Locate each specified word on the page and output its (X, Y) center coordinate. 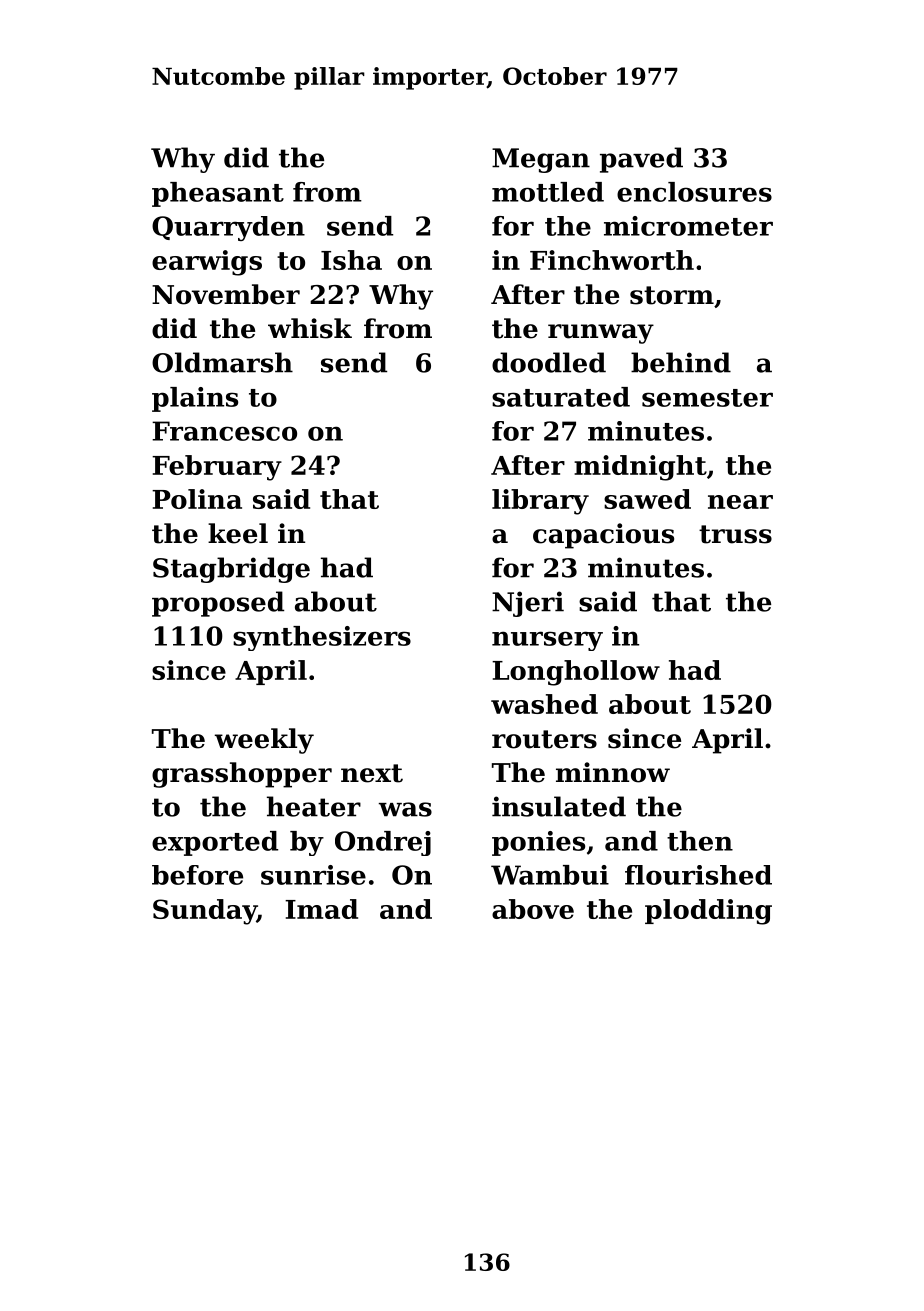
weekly (264, 741)
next (372, 773)
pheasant (218, 194)
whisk (310, 328)
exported (215, 843)
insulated (559, 806)
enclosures (694, 192)
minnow (613, 772)
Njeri (528, 604)
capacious (603, 536)
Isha (351, 260)
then (700, 841)
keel (238, 533)
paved (641, 160)
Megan (541, 160)
